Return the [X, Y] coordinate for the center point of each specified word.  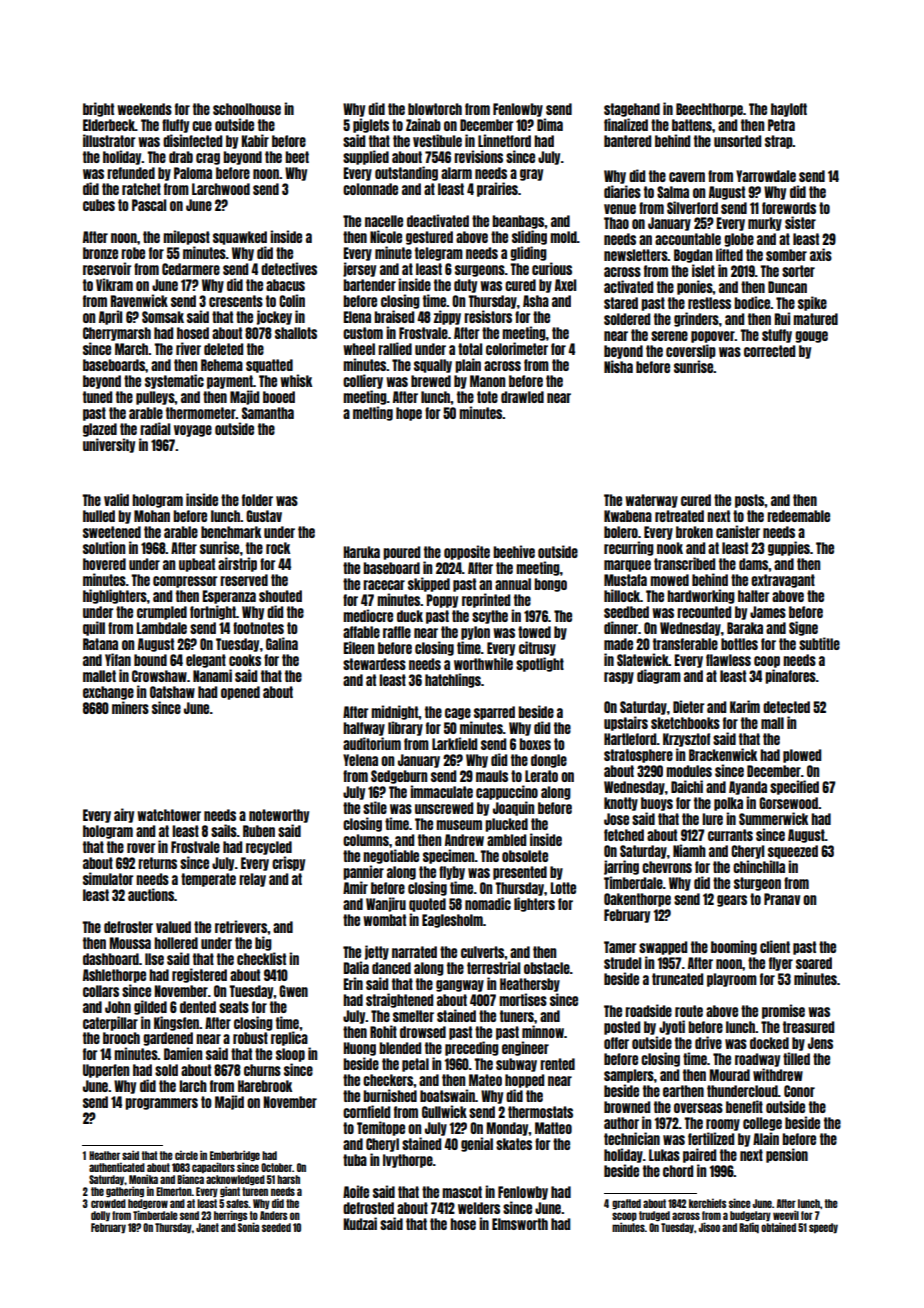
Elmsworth [520, 1224]
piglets [371, 125]
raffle [397, 632]
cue [202, 126]
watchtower [169, 815]
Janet [207, 1227]
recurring [629, 548]
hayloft [789, 110]
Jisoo [709, 1227]
